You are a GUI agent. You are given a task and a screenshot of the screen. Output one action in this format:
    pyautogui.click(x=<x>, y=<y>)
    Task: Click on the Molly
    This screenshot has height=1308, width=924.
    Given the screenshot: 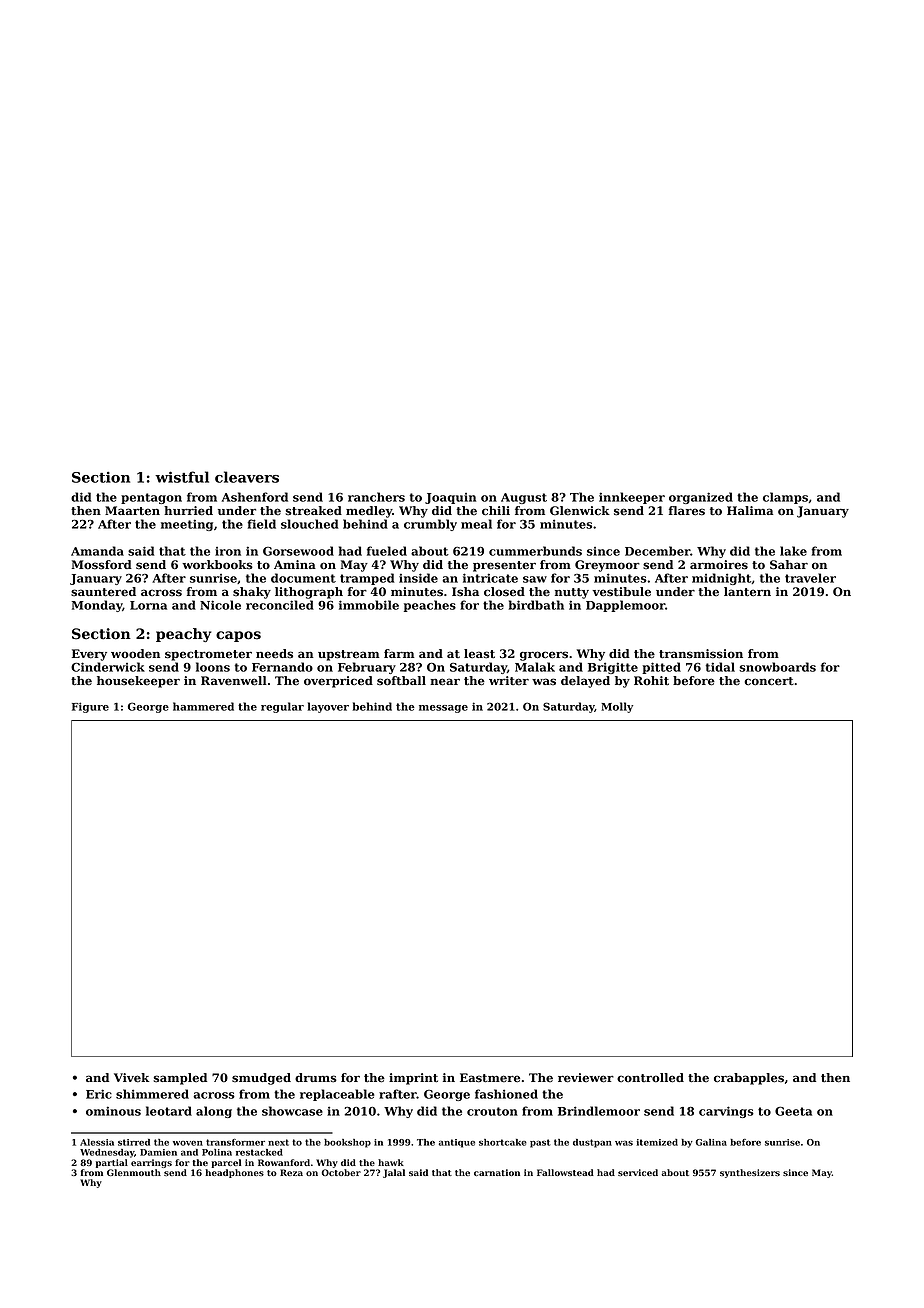 What is the action you would take?
    pyautogui.click(x=617, y=707)
